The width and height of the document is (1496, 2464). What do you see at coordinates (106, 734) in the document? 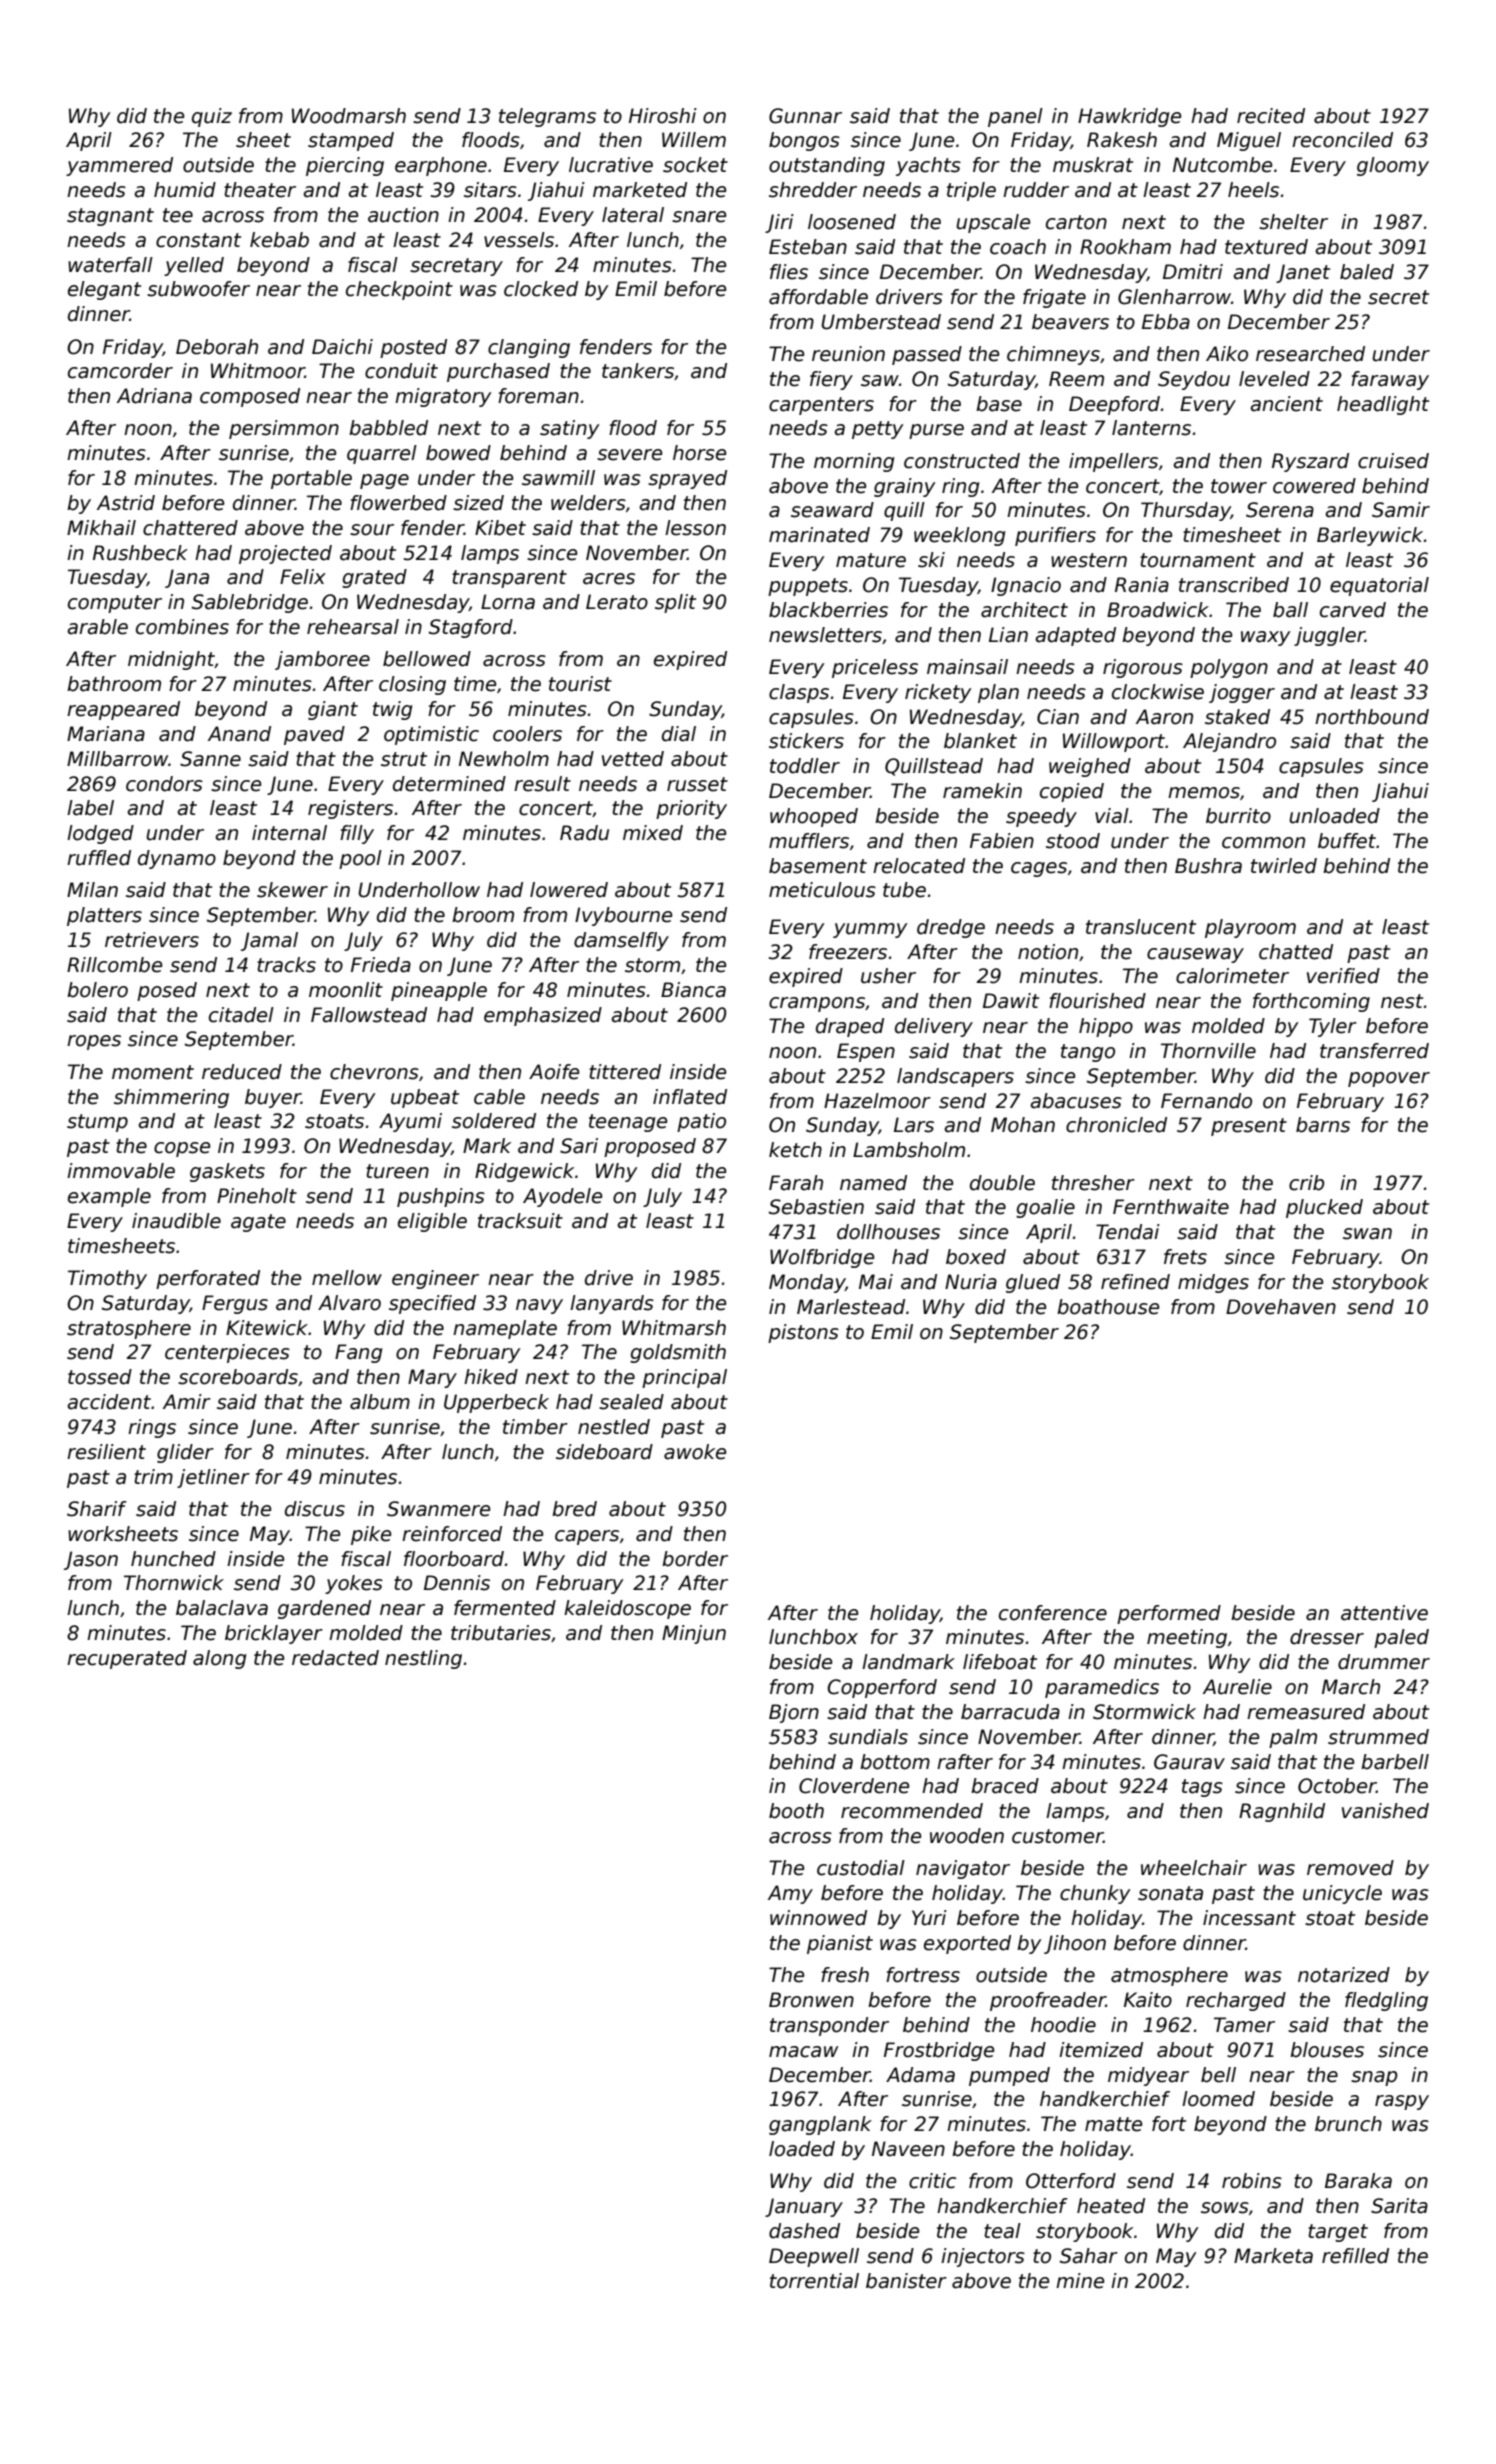
I see `Mariana` at bounding box center [106, 734].
